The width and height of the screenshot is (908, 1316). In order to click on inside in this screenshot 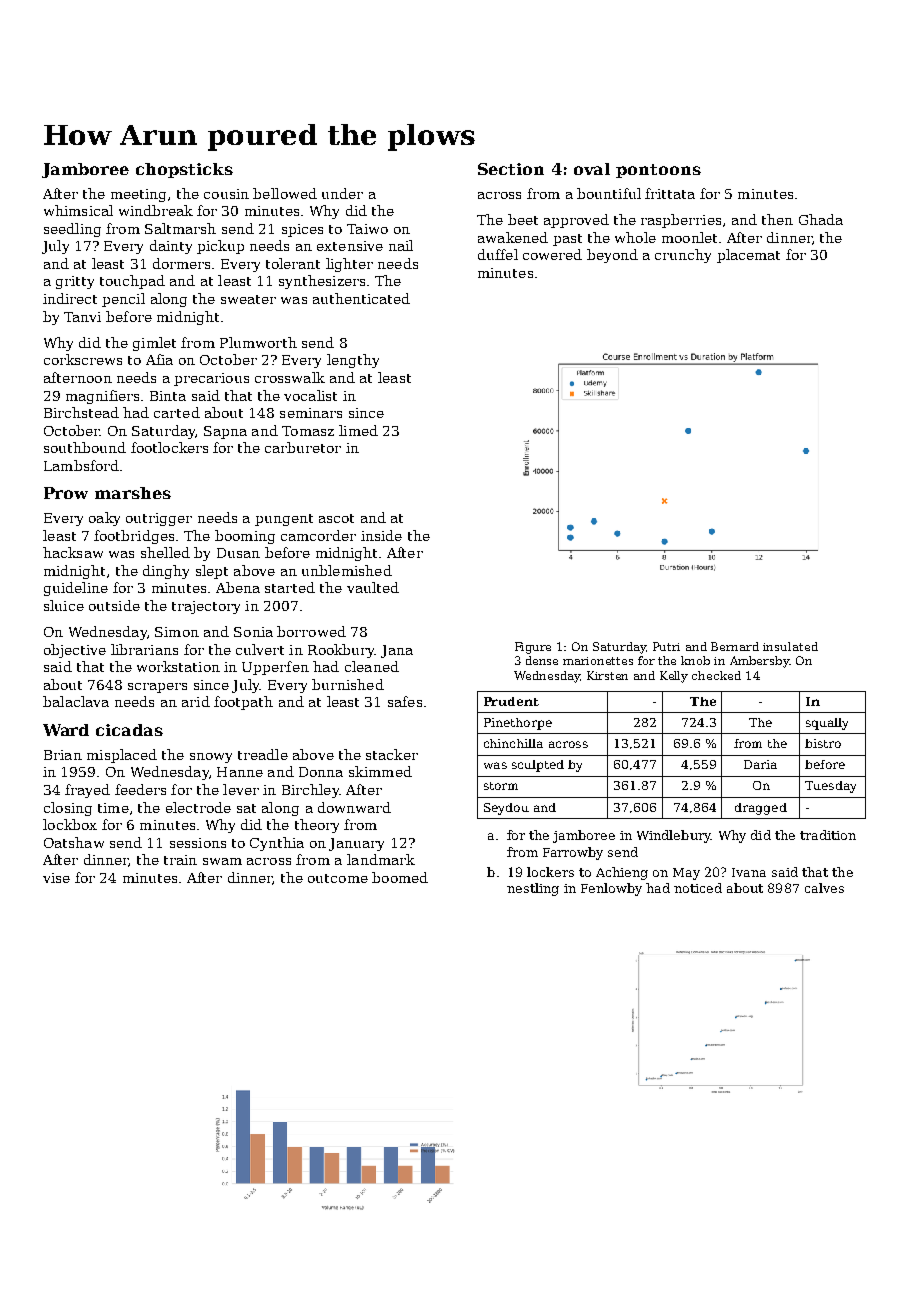, I will do `click(381, 535)`.
